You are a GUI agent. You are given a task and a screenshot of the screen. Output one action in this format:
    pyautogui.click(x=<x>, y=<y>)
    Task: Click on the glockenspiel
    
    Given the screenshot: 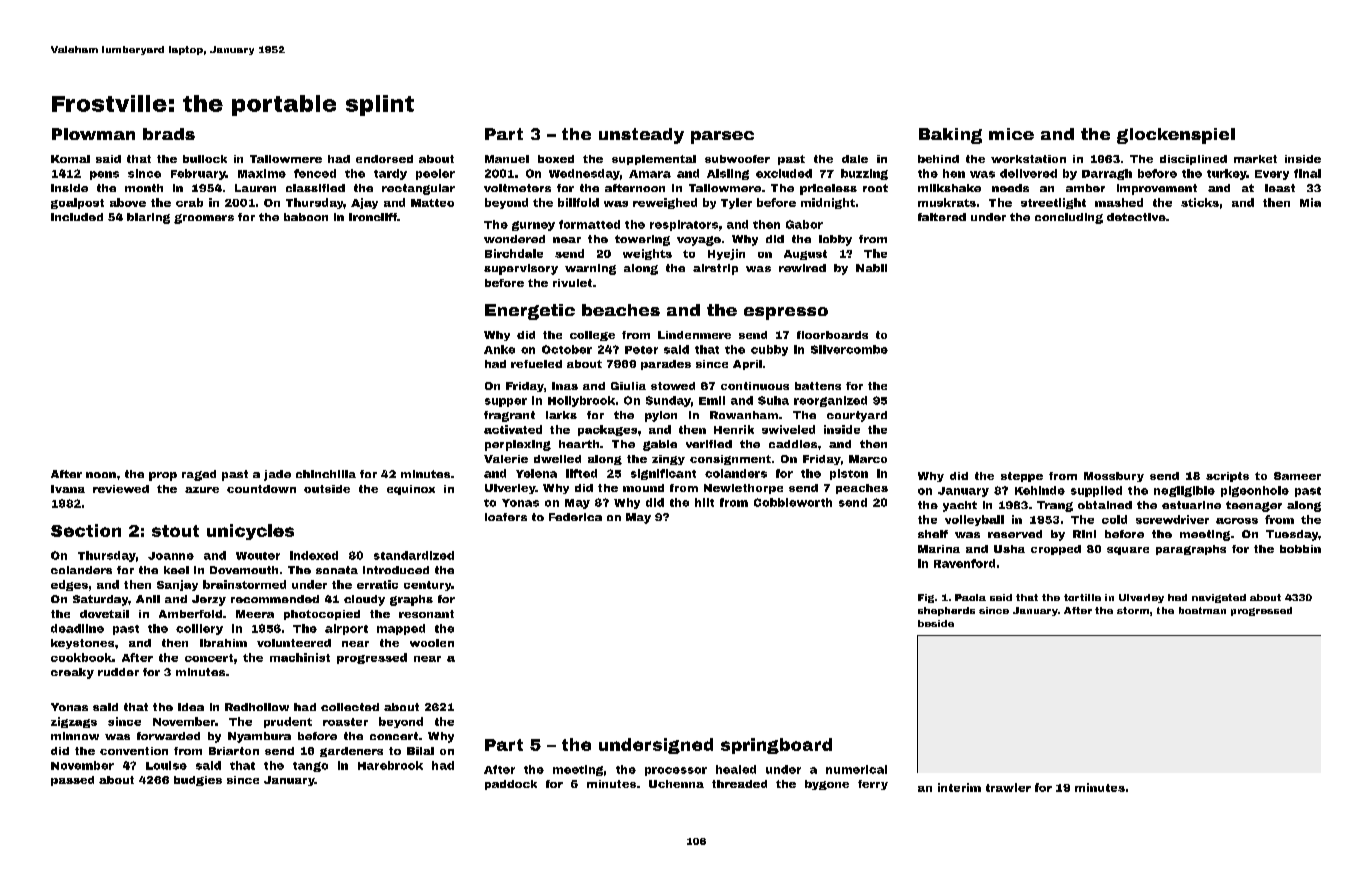 What is the action you would take?
    pyautogui.click(x=1176, y=136)
